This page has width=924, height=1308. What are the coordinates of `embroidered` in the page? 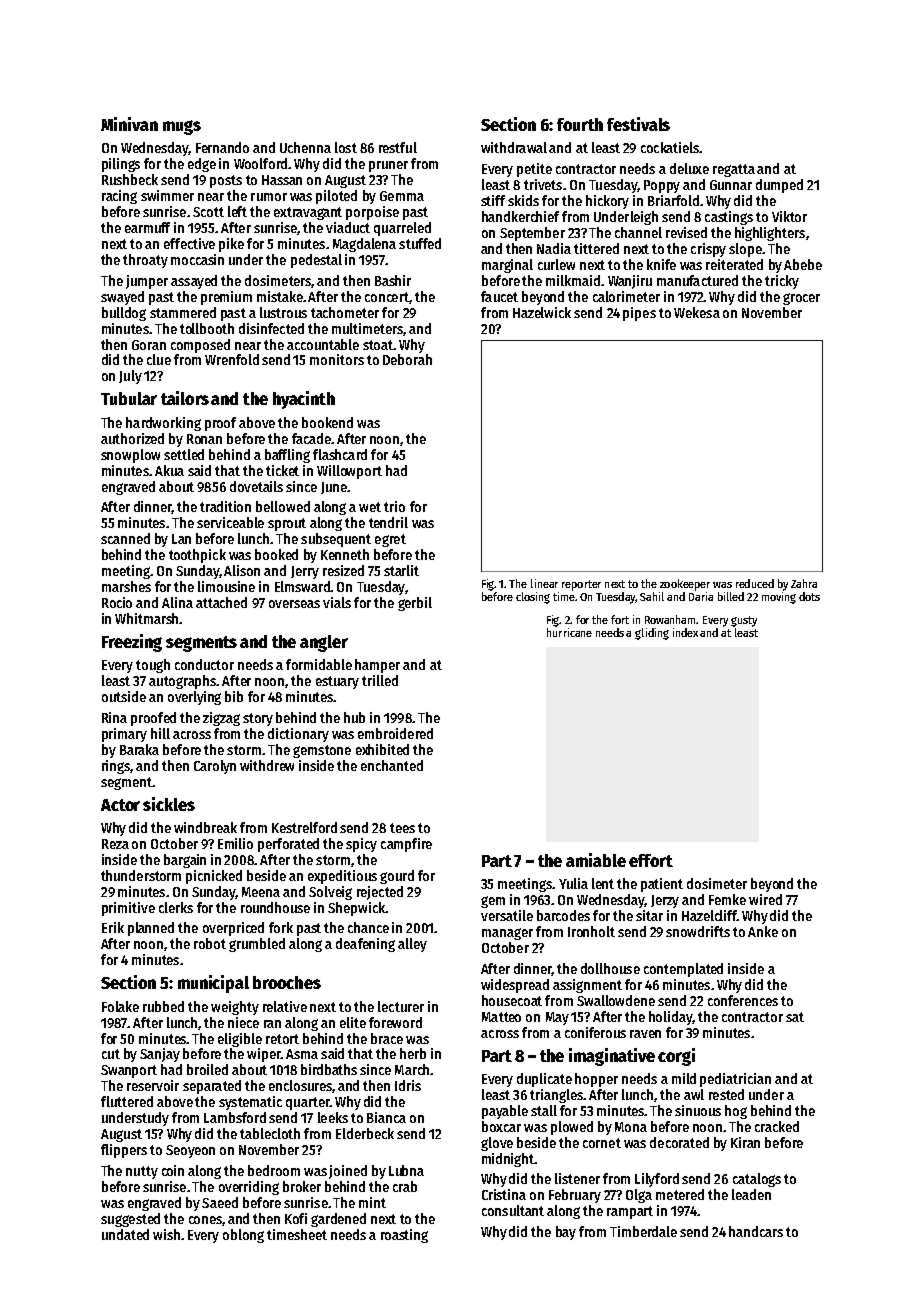 It's located at (395, 733).
